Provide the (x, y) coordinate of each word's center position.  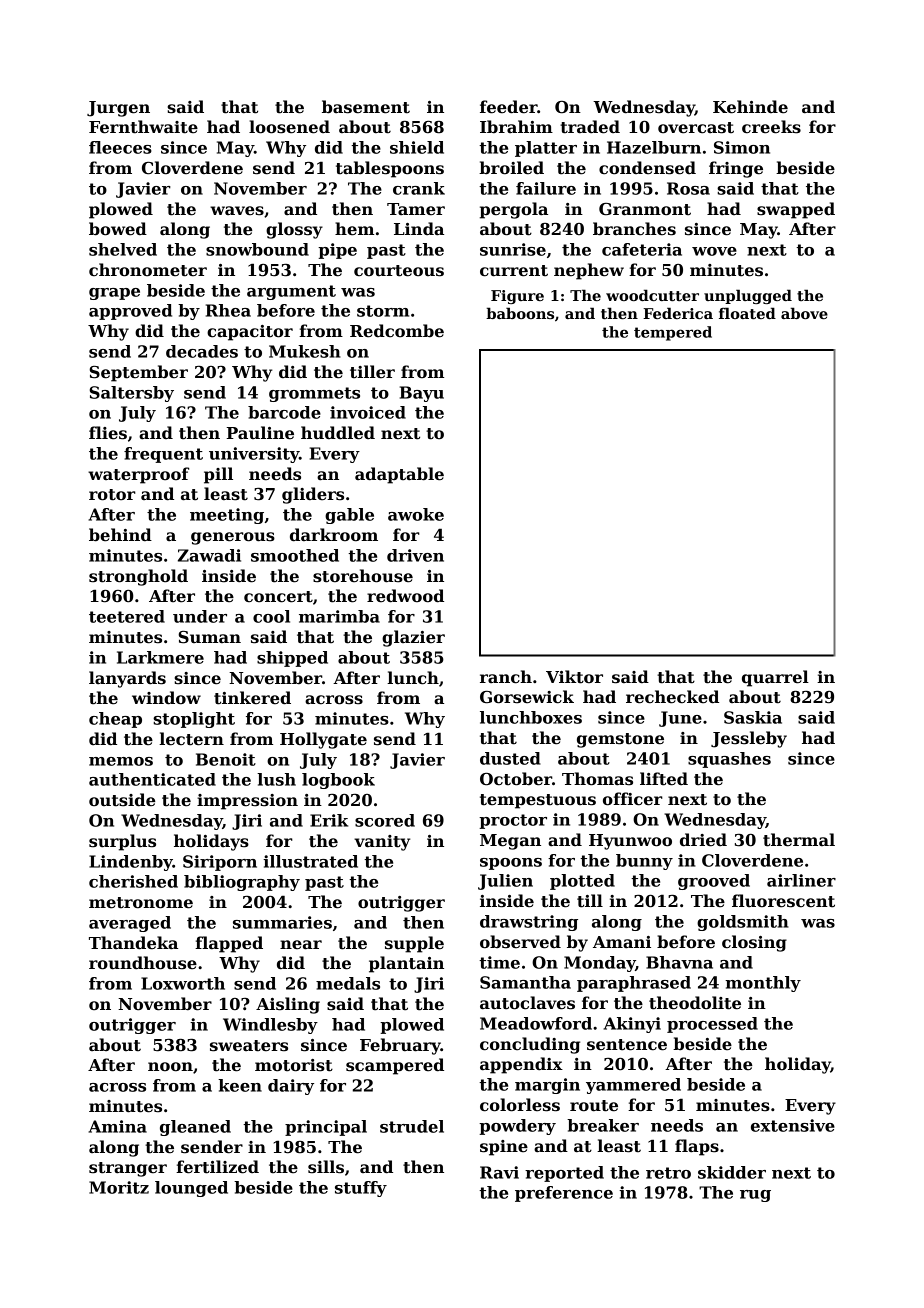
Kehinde (750, 107)
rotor (112, 495)
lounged (191, 1189)
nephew (589, 271)
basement (366, 107)
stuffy (361, 1189)
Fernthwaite (143, 127)
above (804, 313)
